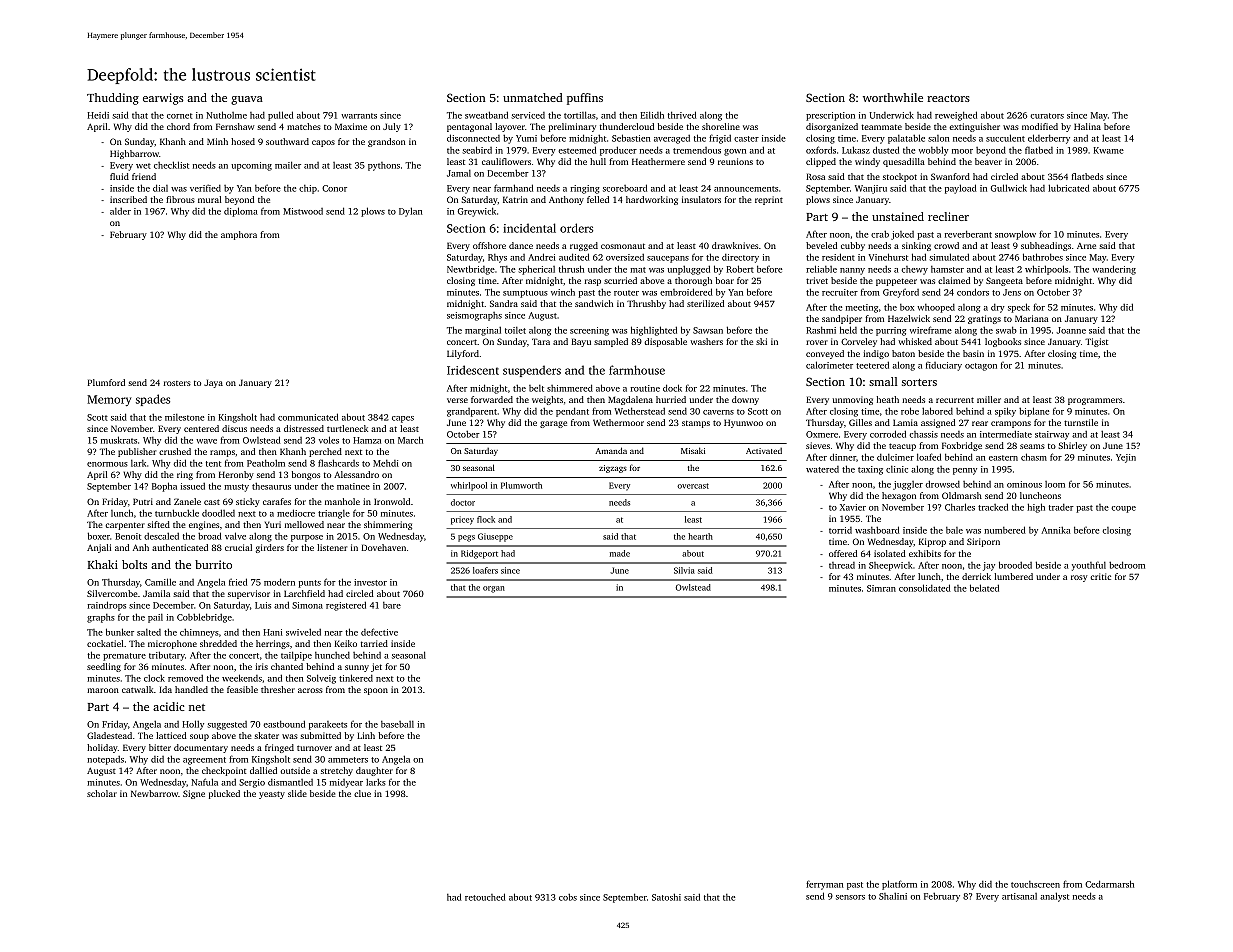 The height and width of the screenshot is (952, 1233). I want to click on brooded, so click(1015, 565).
